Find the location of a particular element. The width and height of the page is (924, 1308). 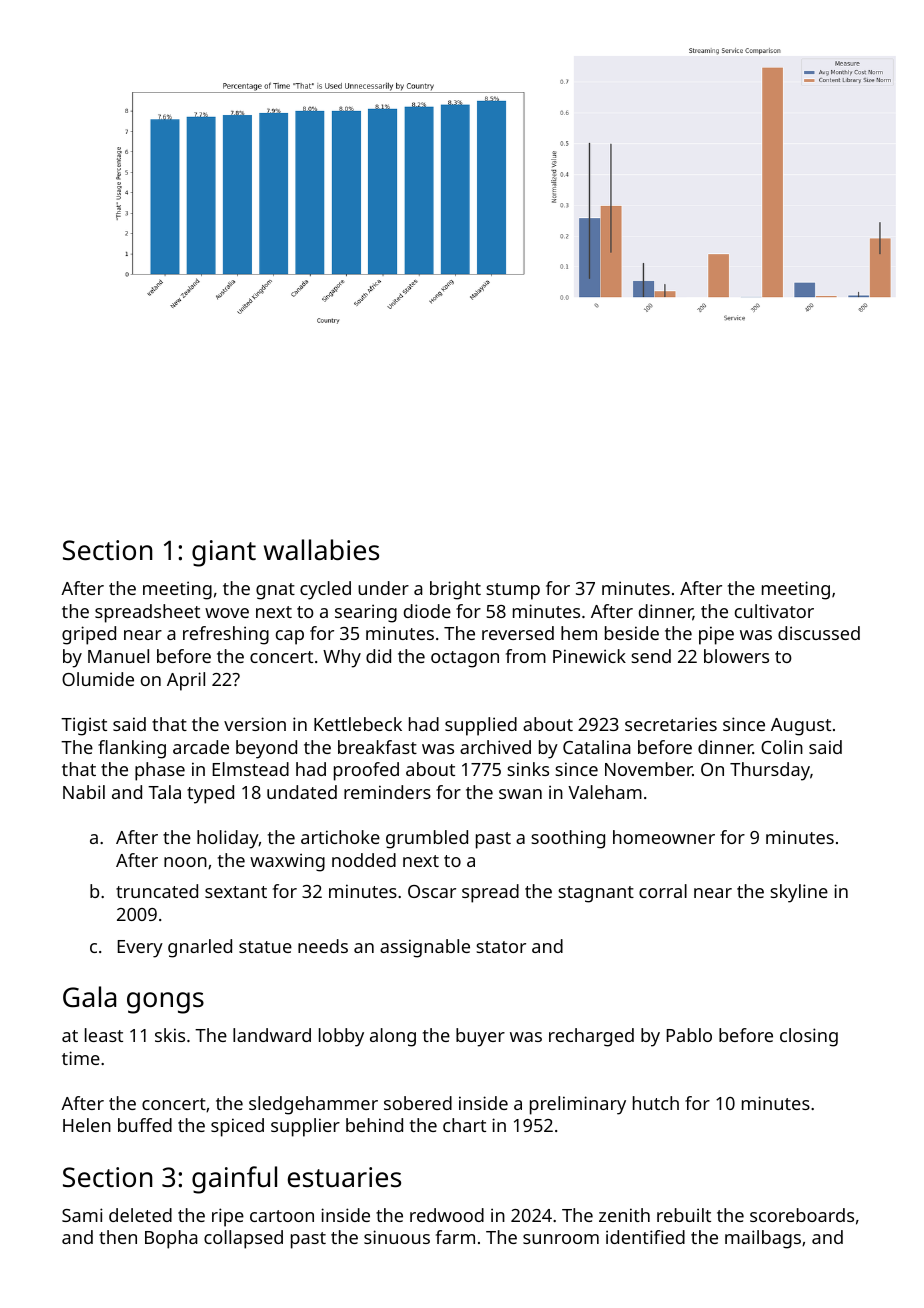

sunroom is located at coordinates (561, 1239).
